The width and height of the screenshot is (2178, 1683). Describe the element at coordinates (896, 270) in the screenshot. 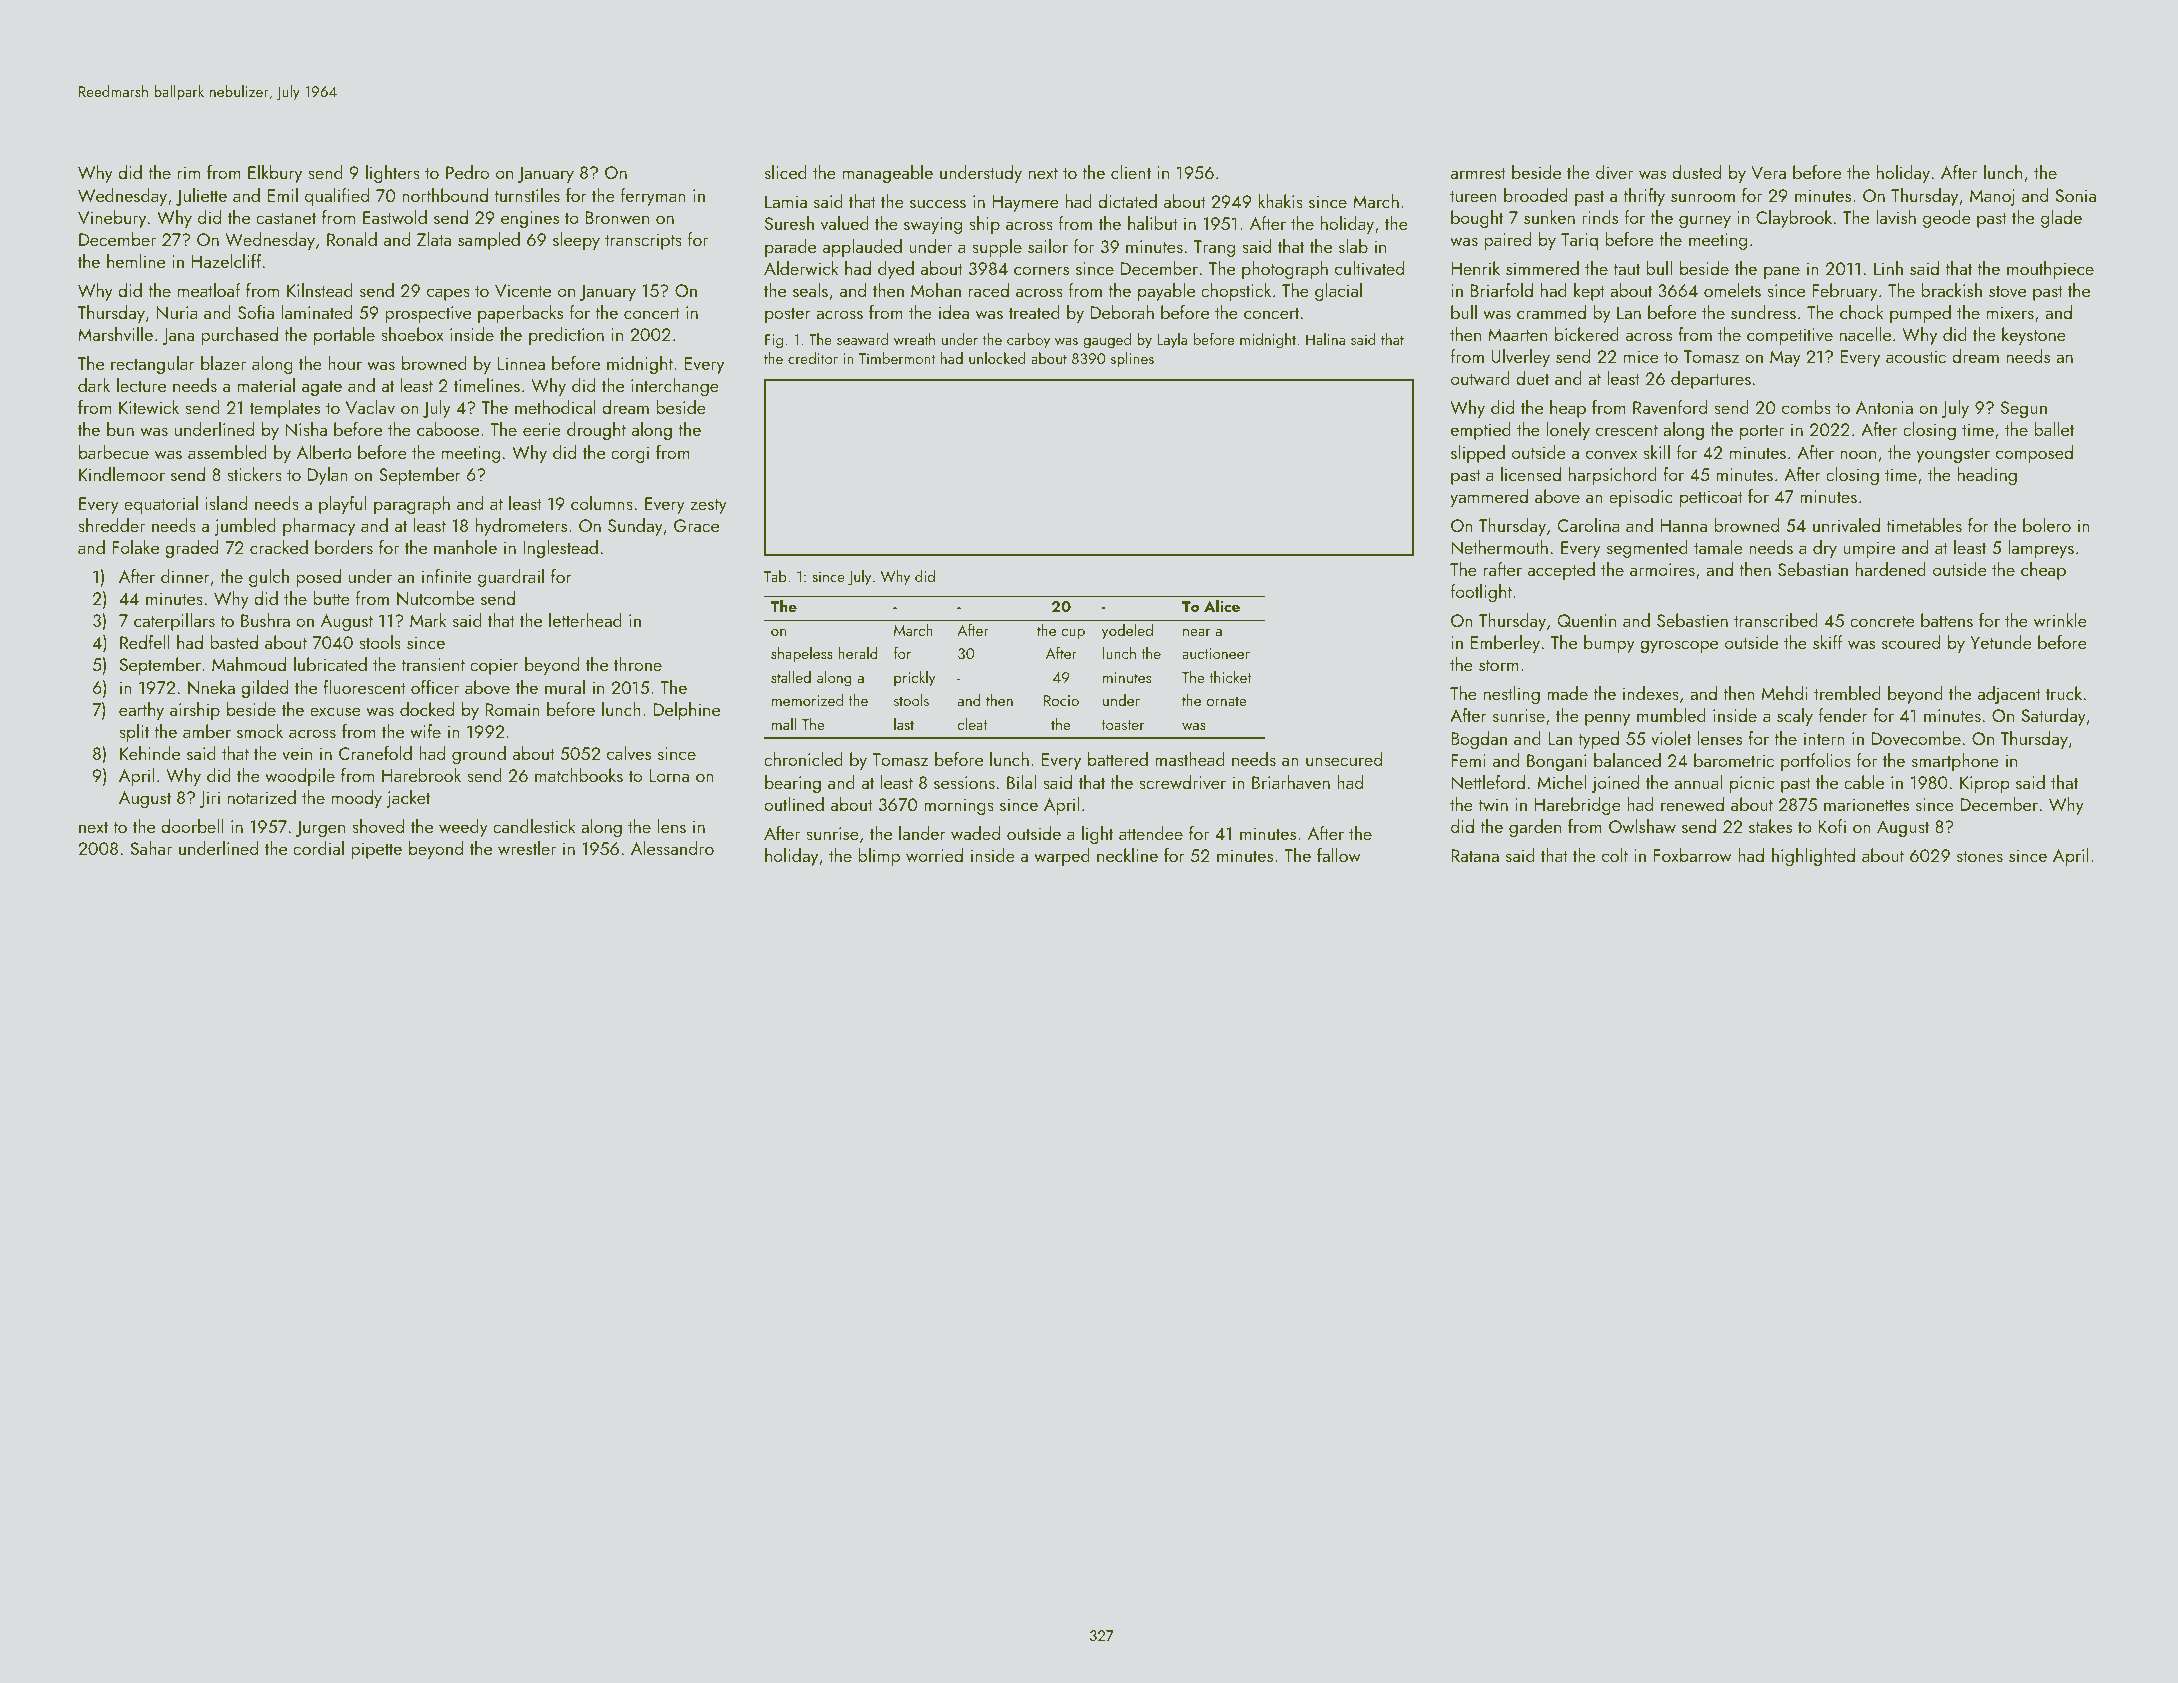

I see `dyed` at that location.
